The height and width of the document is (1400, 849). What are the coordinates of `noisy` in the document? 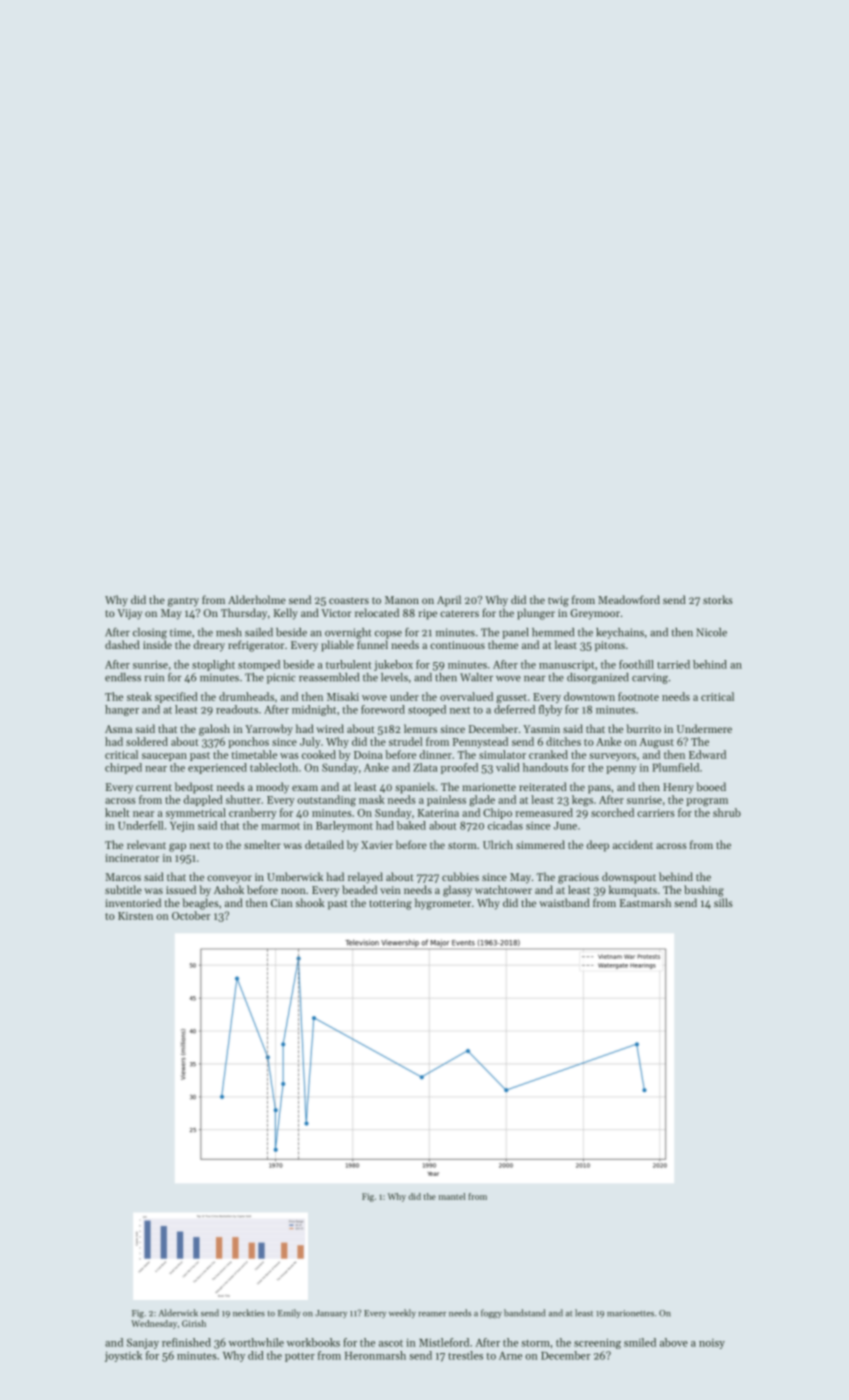 It's located at (712, 1344).
